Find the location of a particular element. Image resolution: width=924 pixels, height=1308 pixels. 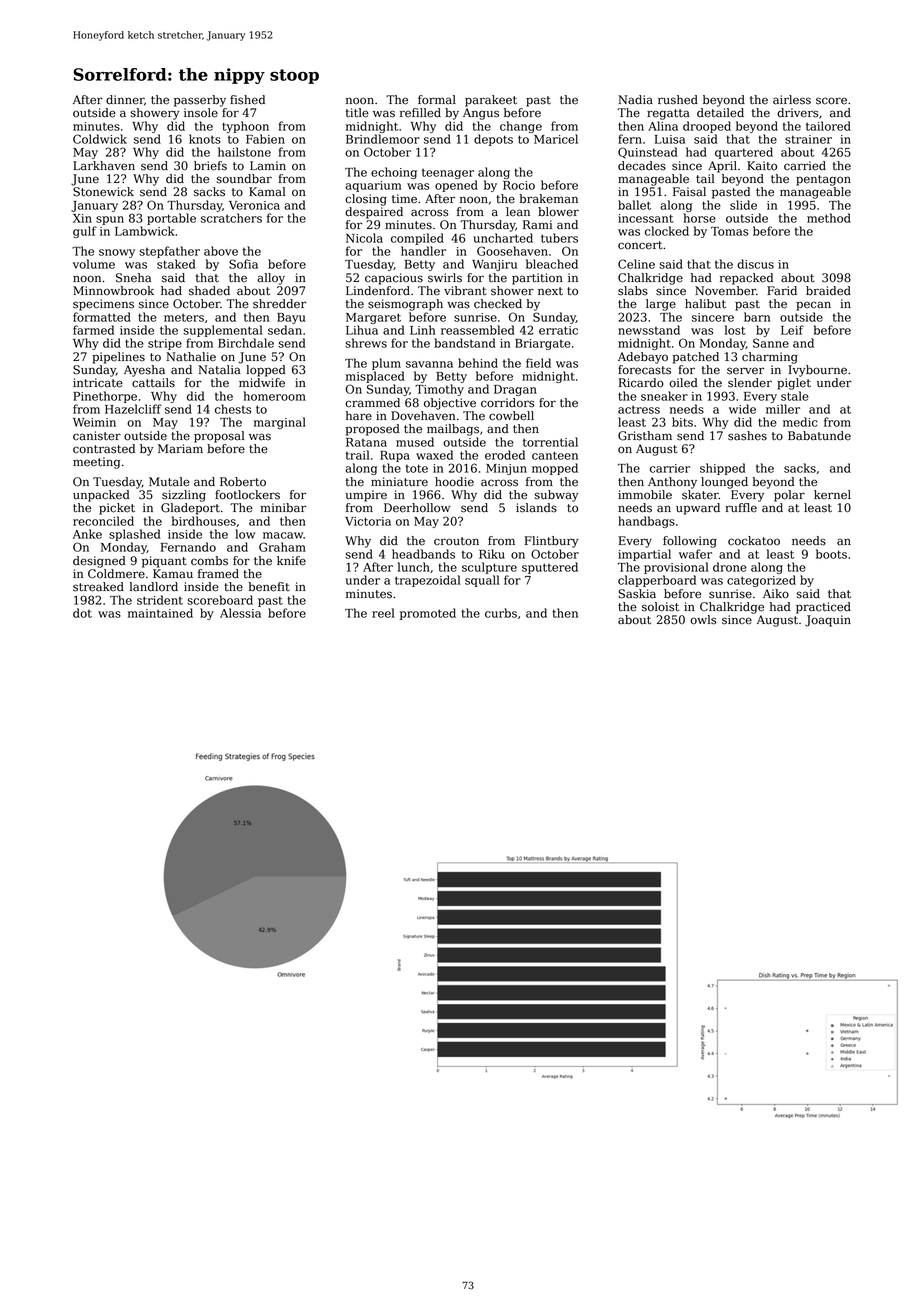

parakeet is located at coordinates (491, 101).
